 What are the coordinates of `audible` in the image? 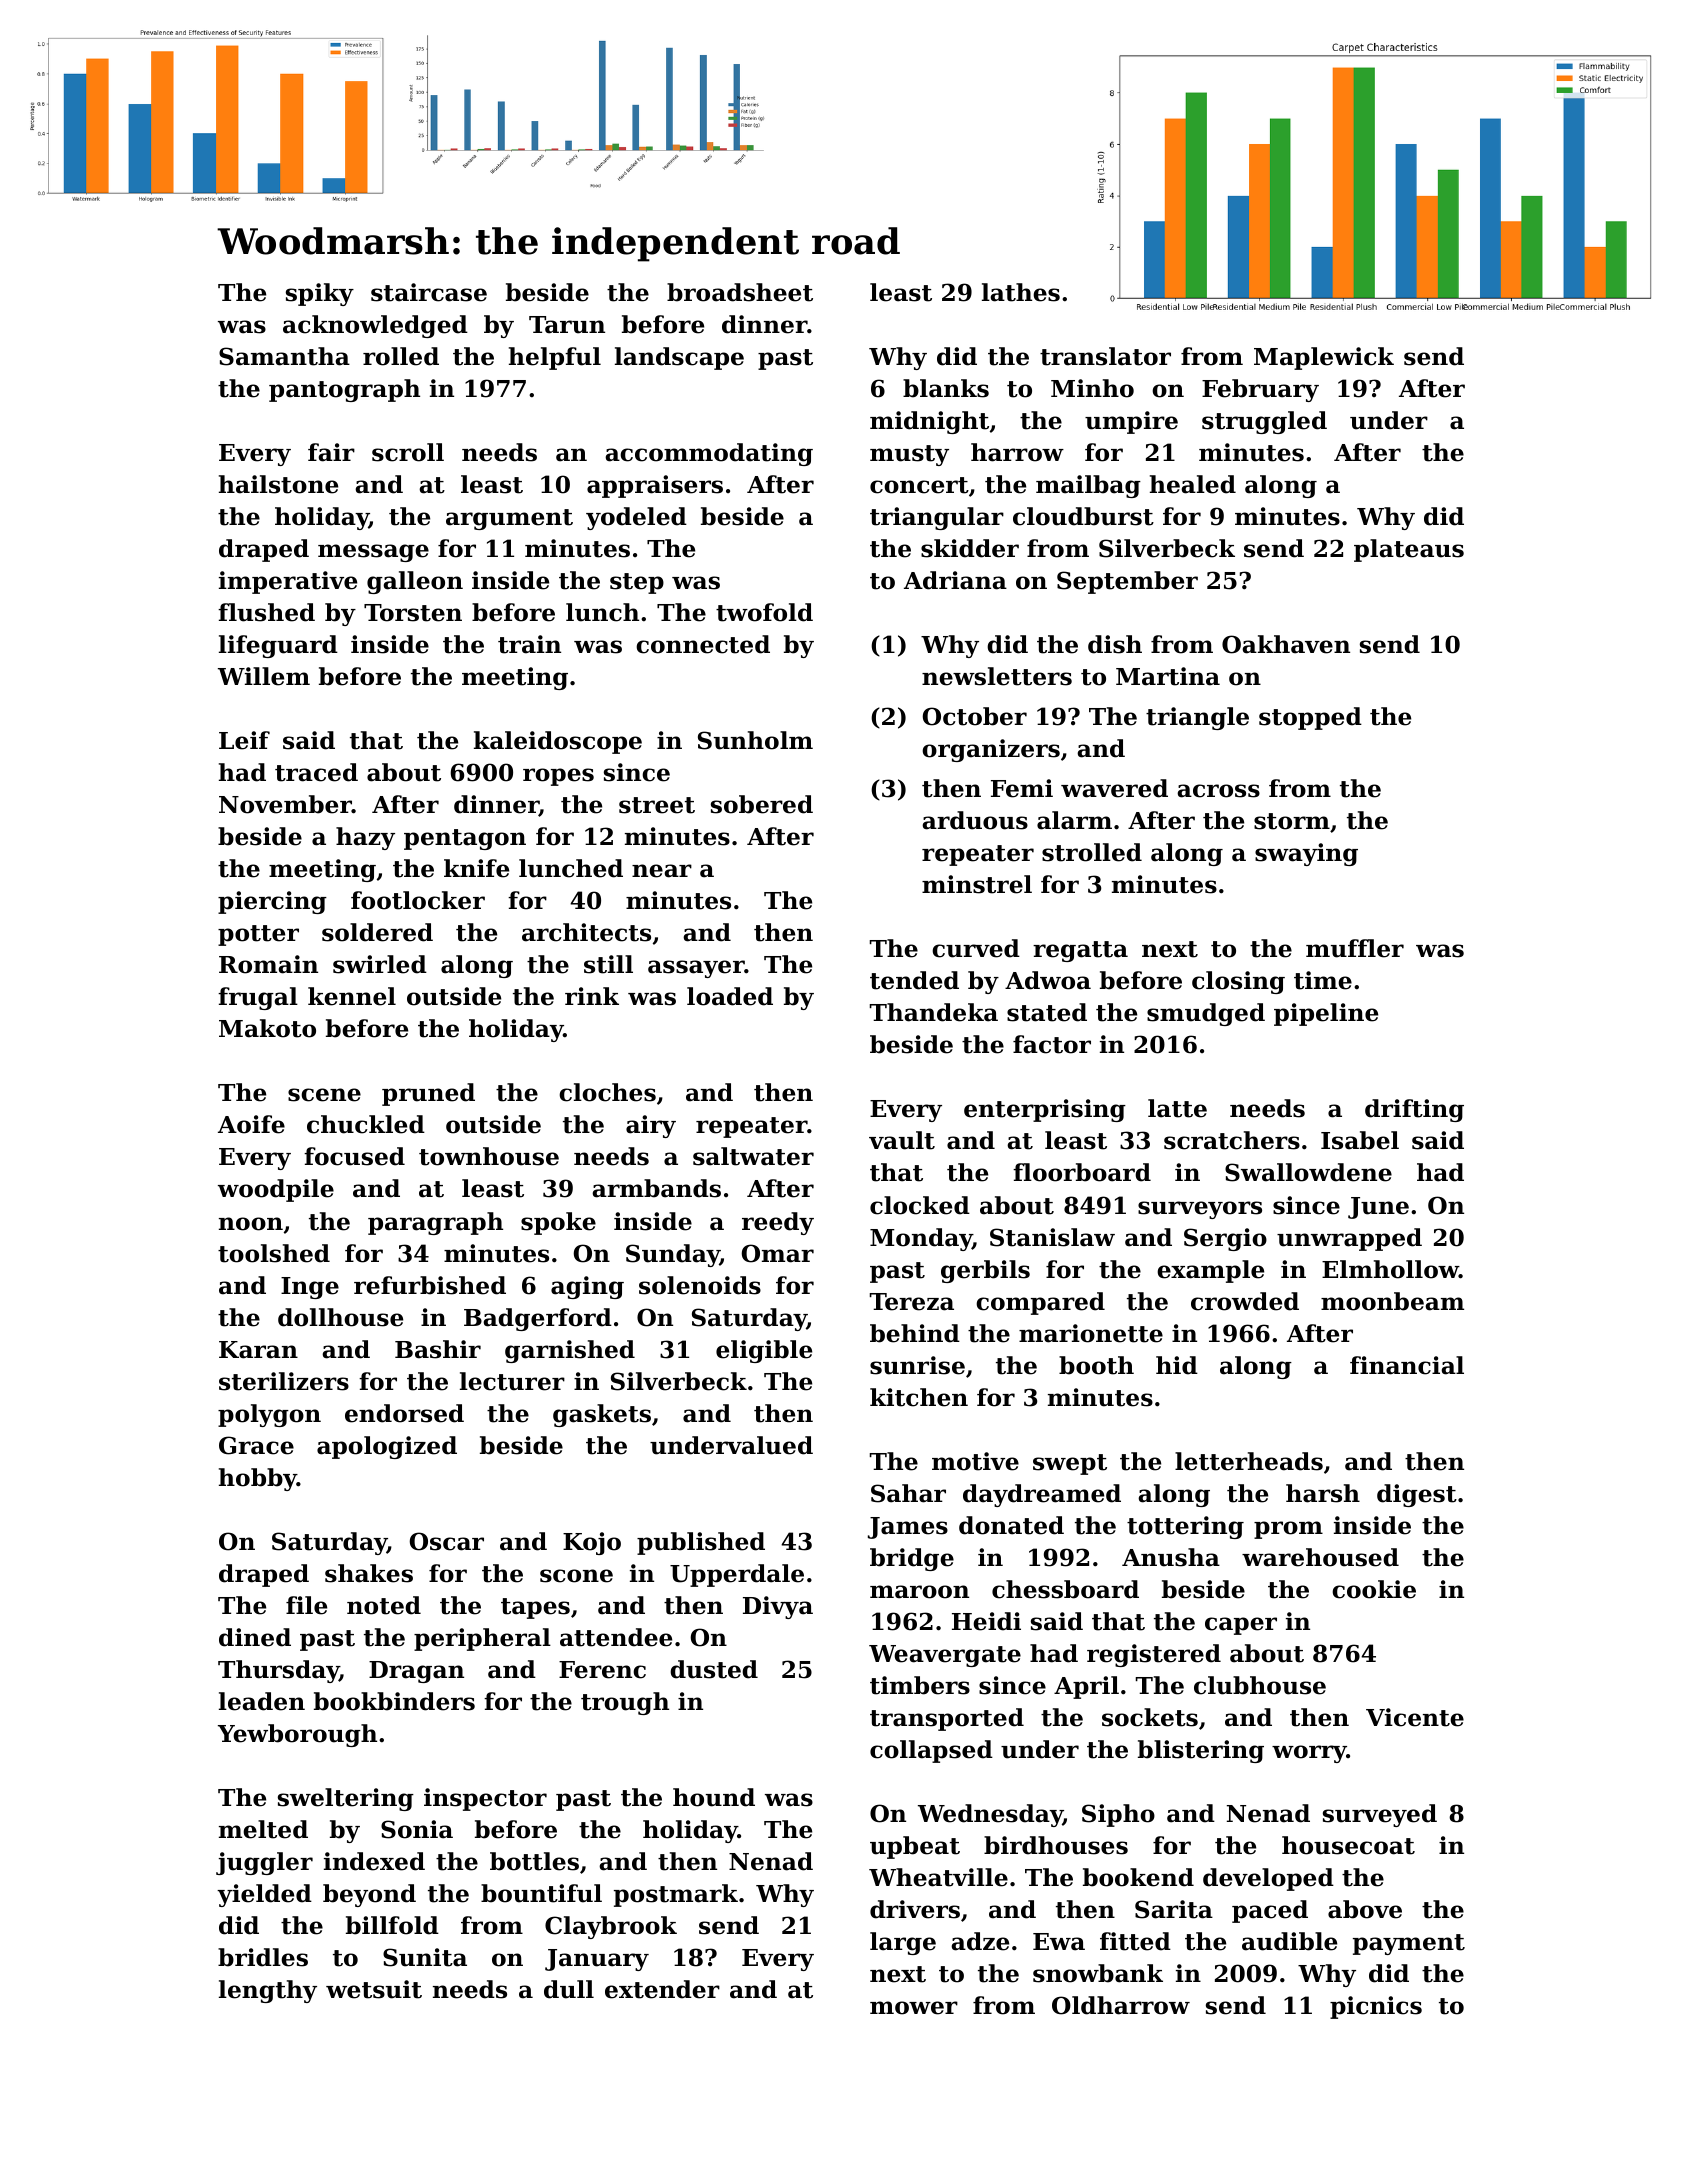 It's located at (1289, 1941).
